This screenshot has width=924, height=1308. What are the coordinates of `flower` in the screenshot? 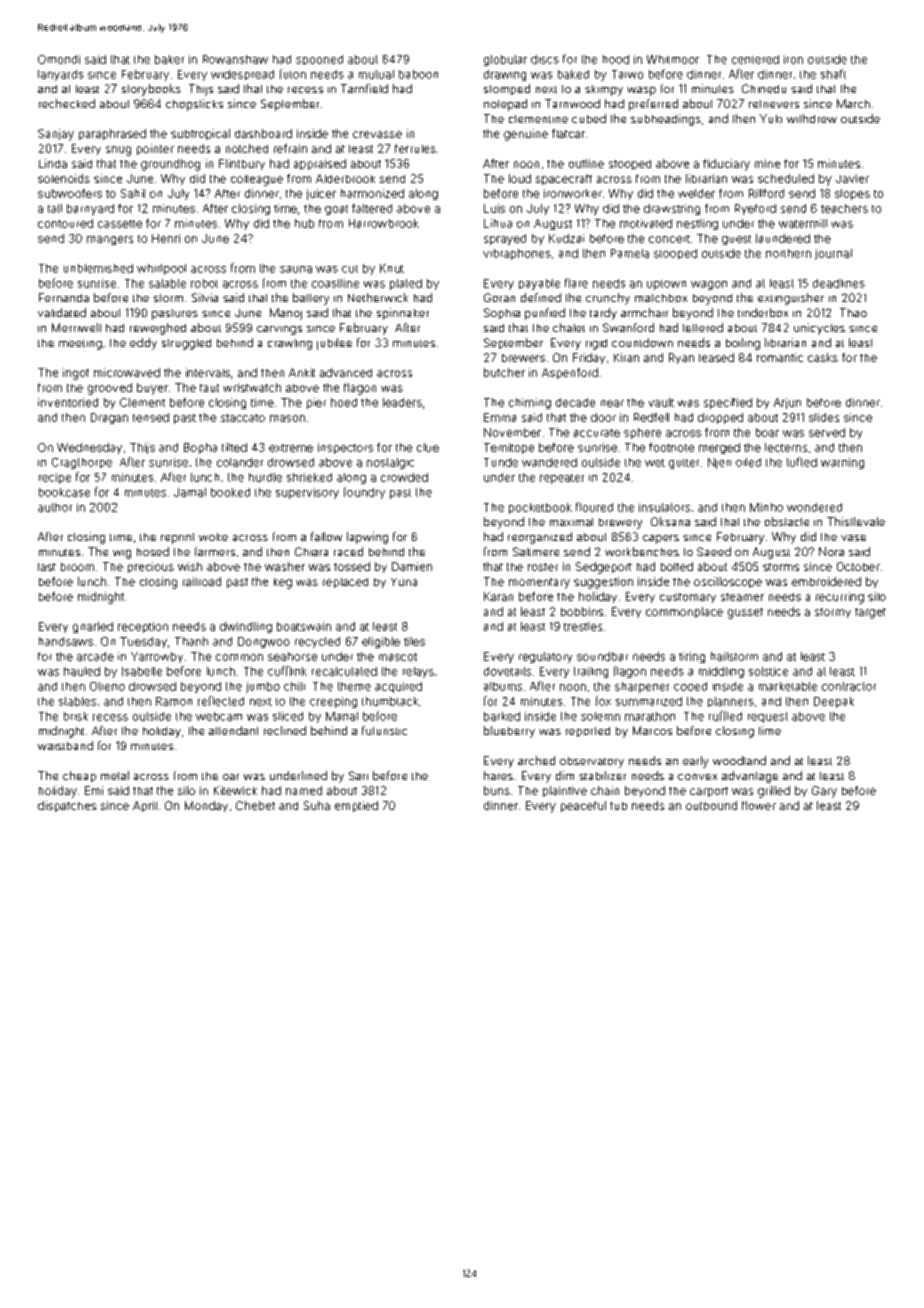 It's located at (759, 805).
